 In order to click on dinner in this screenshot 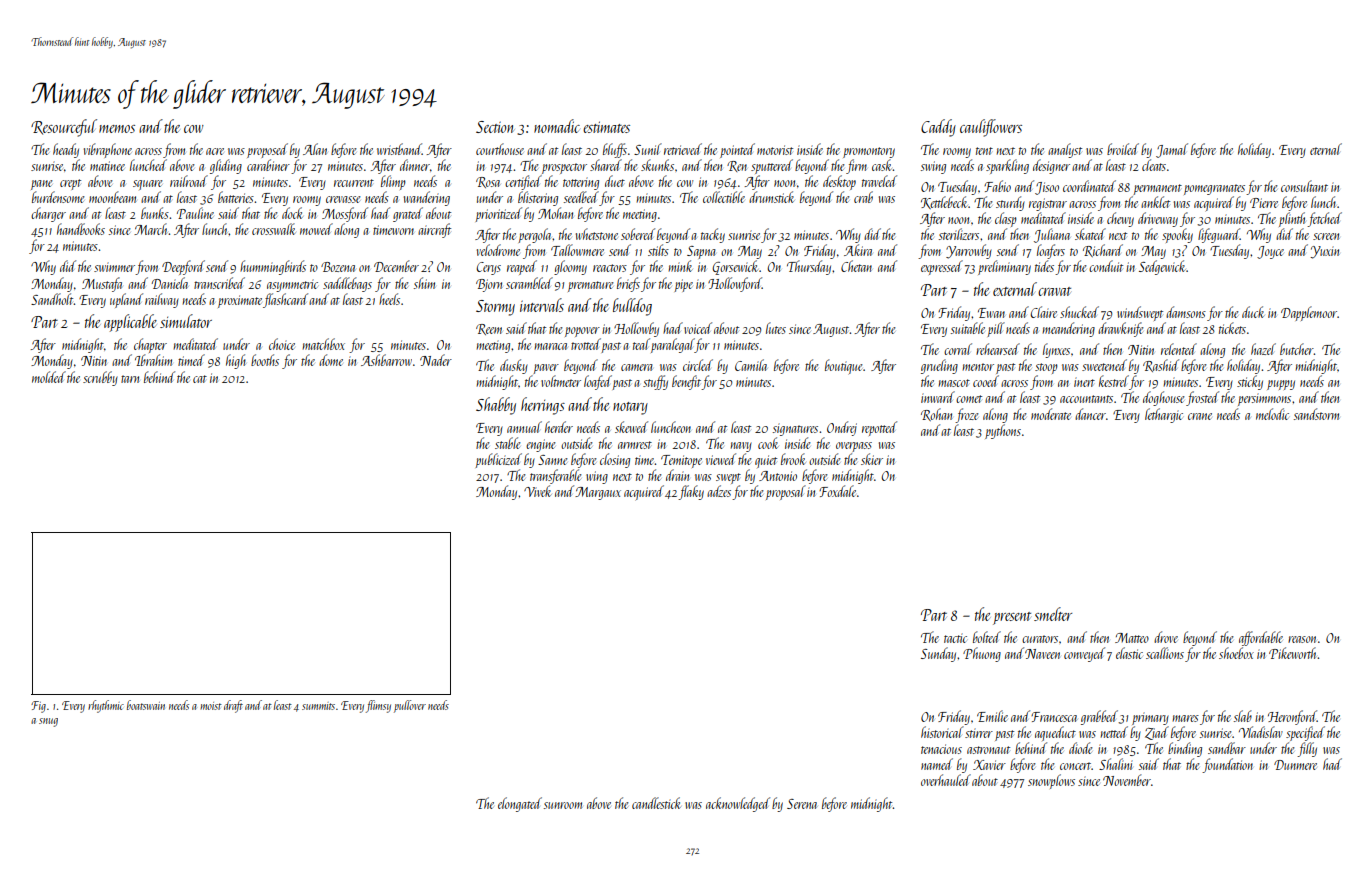, I will do `click(415, 165)`.
